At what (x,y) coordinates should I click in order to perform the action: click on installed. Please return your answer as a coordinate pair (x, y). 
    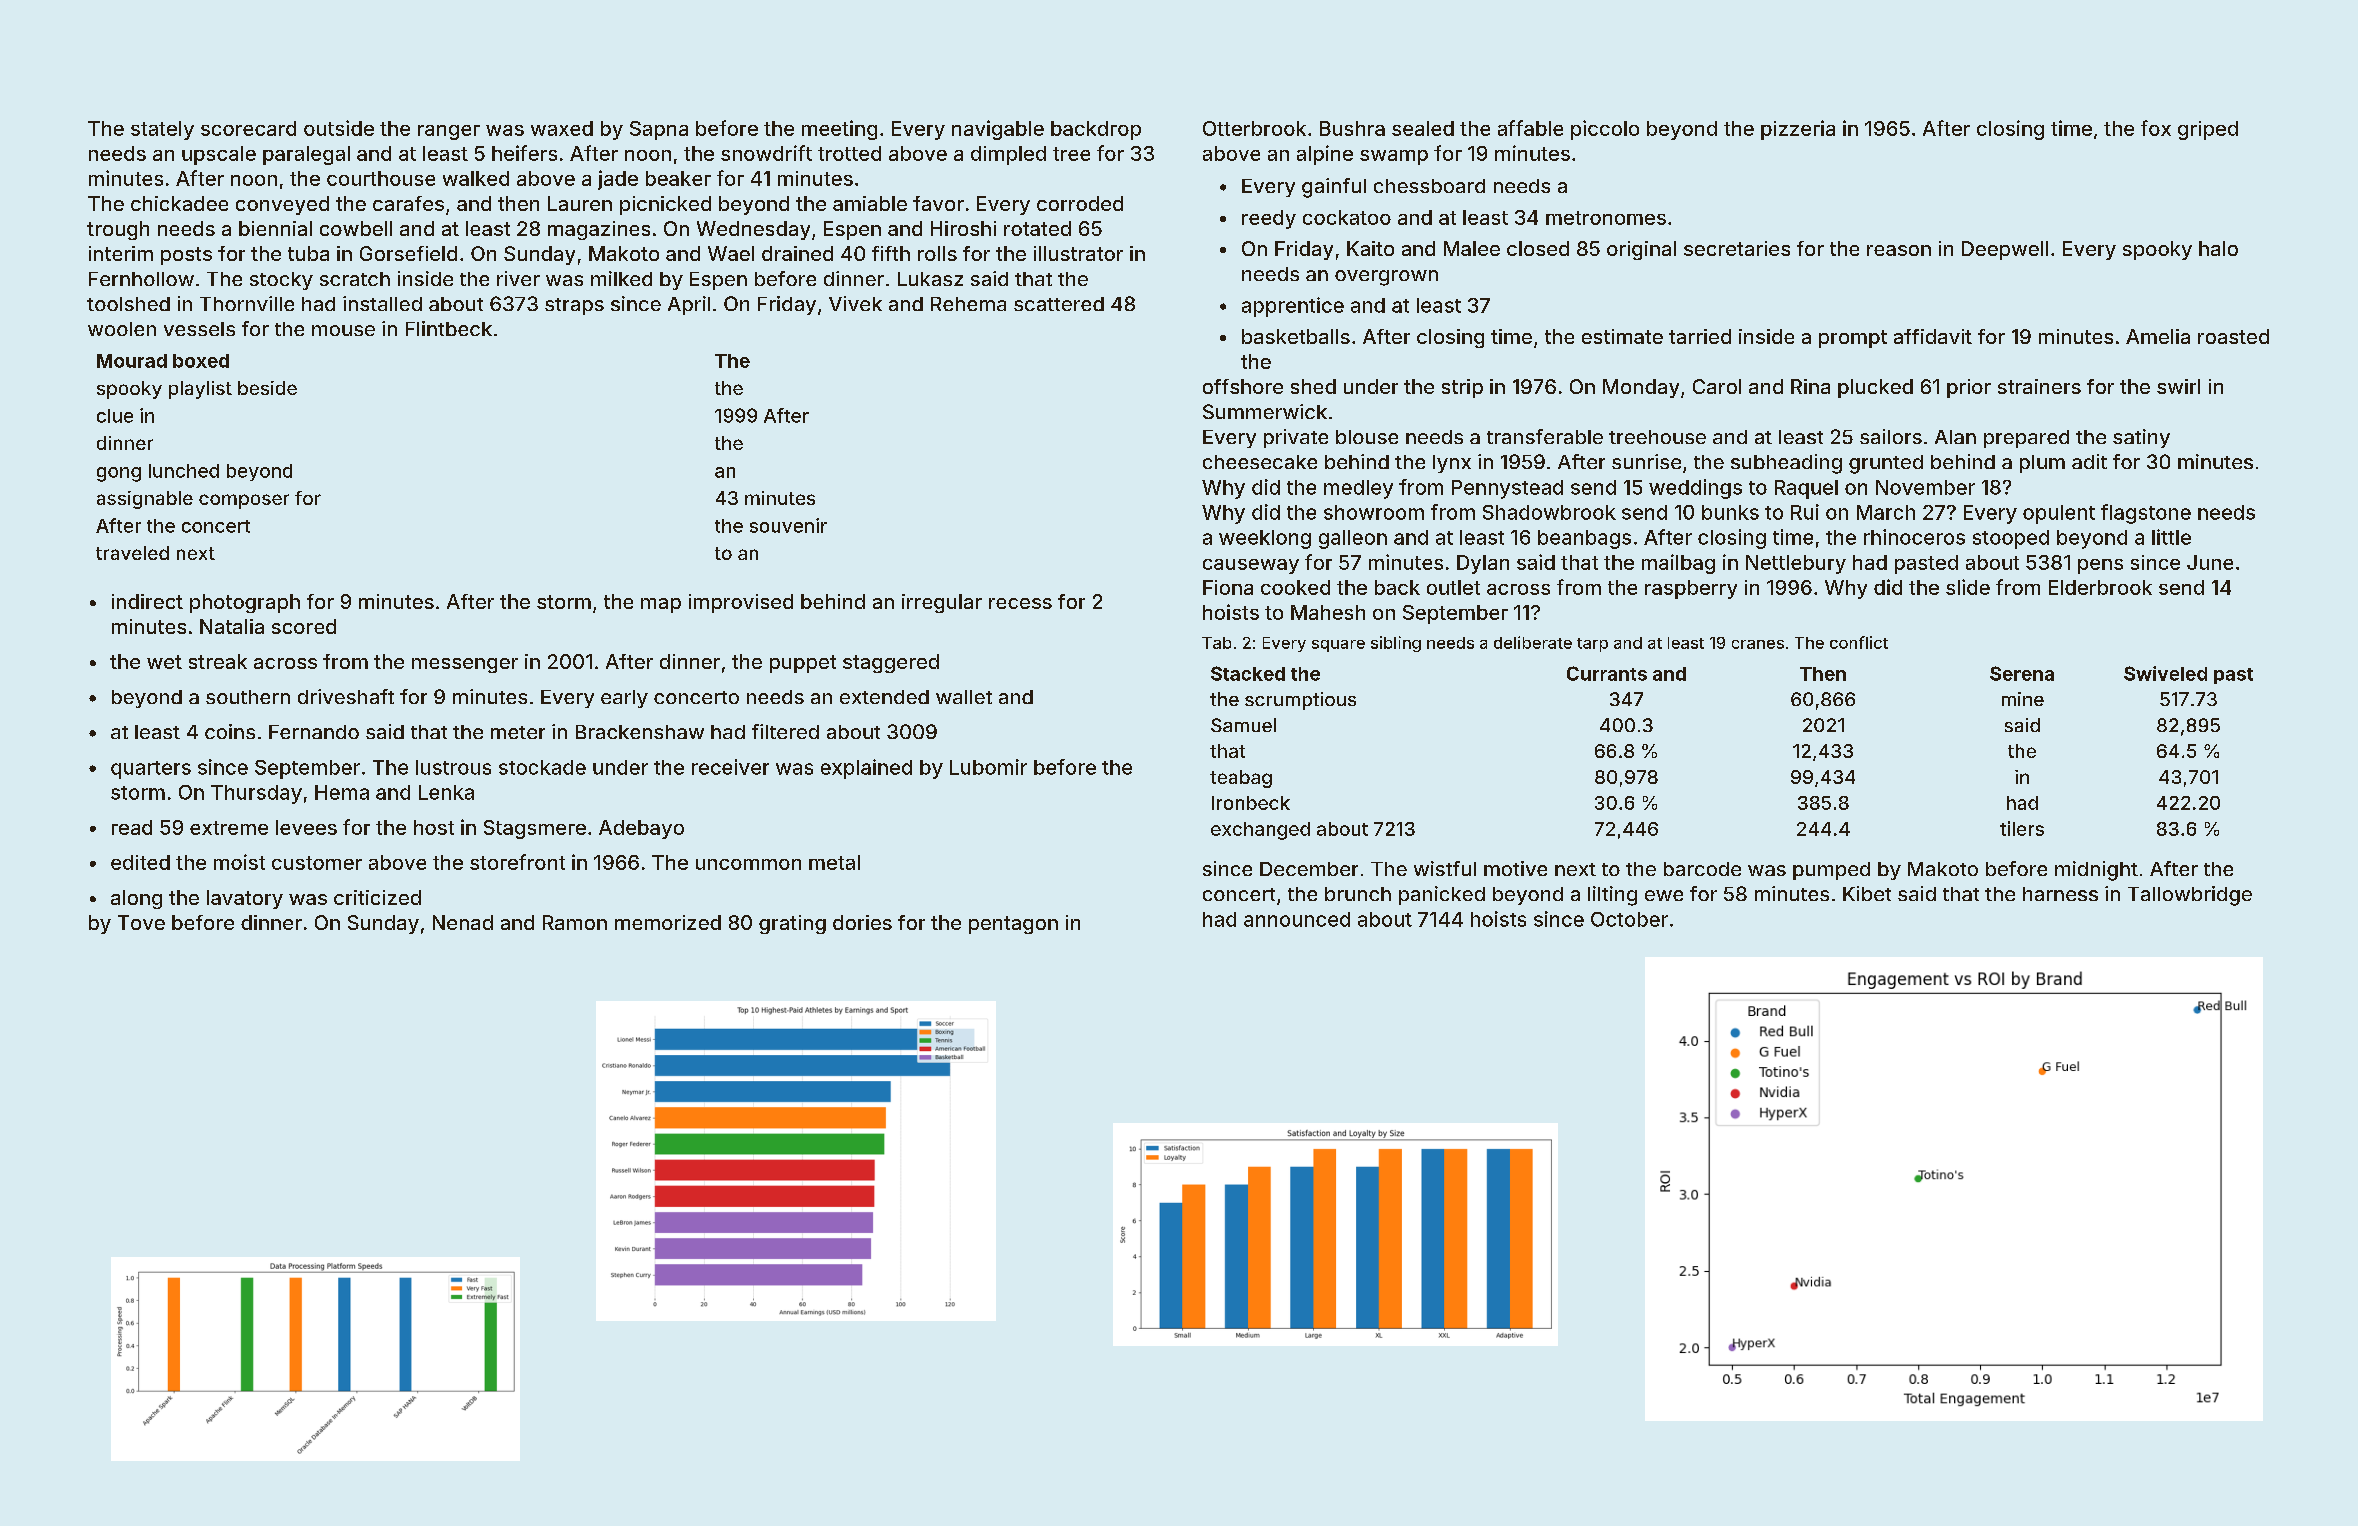
    Looking at the image, I should click on (382, 303).
